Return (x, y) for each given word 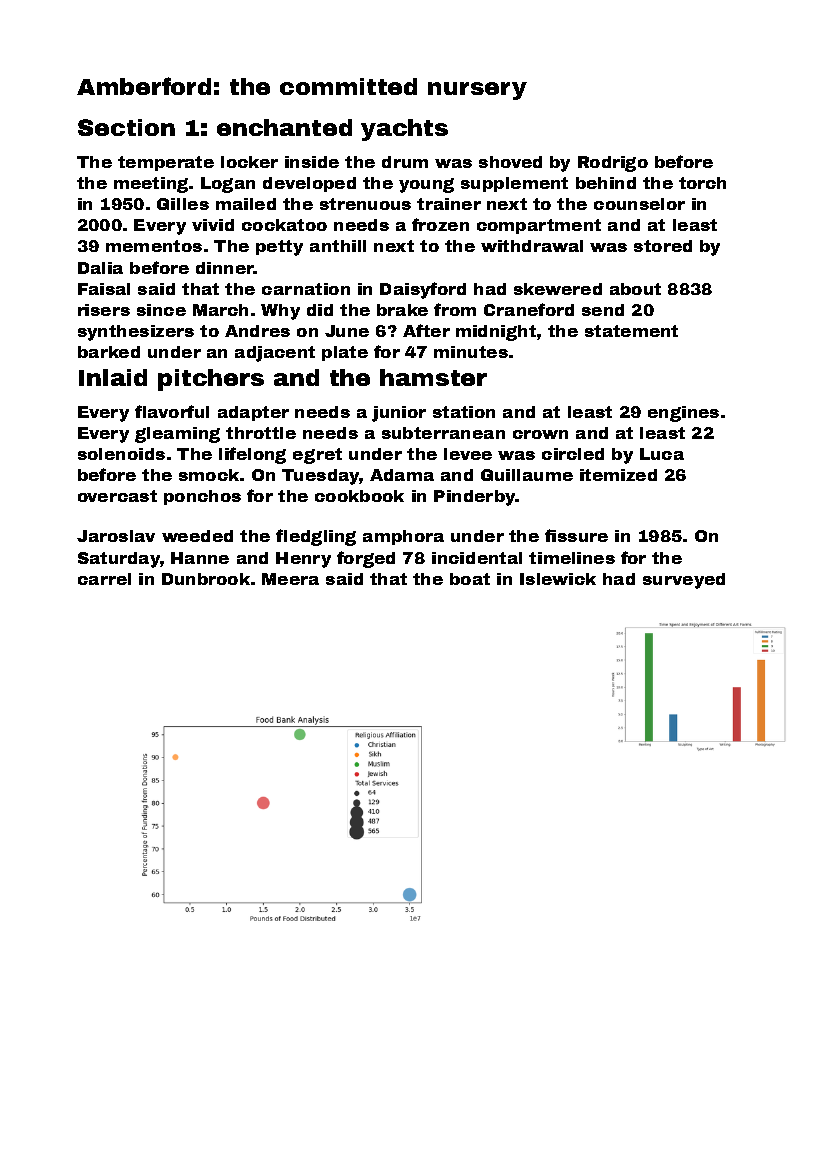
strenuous (365, 204)
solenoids (121, 454)
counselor (639, 204)
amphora (403, 537)
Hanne (200, 558)
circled (573, 454)
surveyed (684, 581)
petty (279, 248)
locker (249, 162)
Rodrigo (613, 164)
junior (399, 414)
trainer (449, 204)
